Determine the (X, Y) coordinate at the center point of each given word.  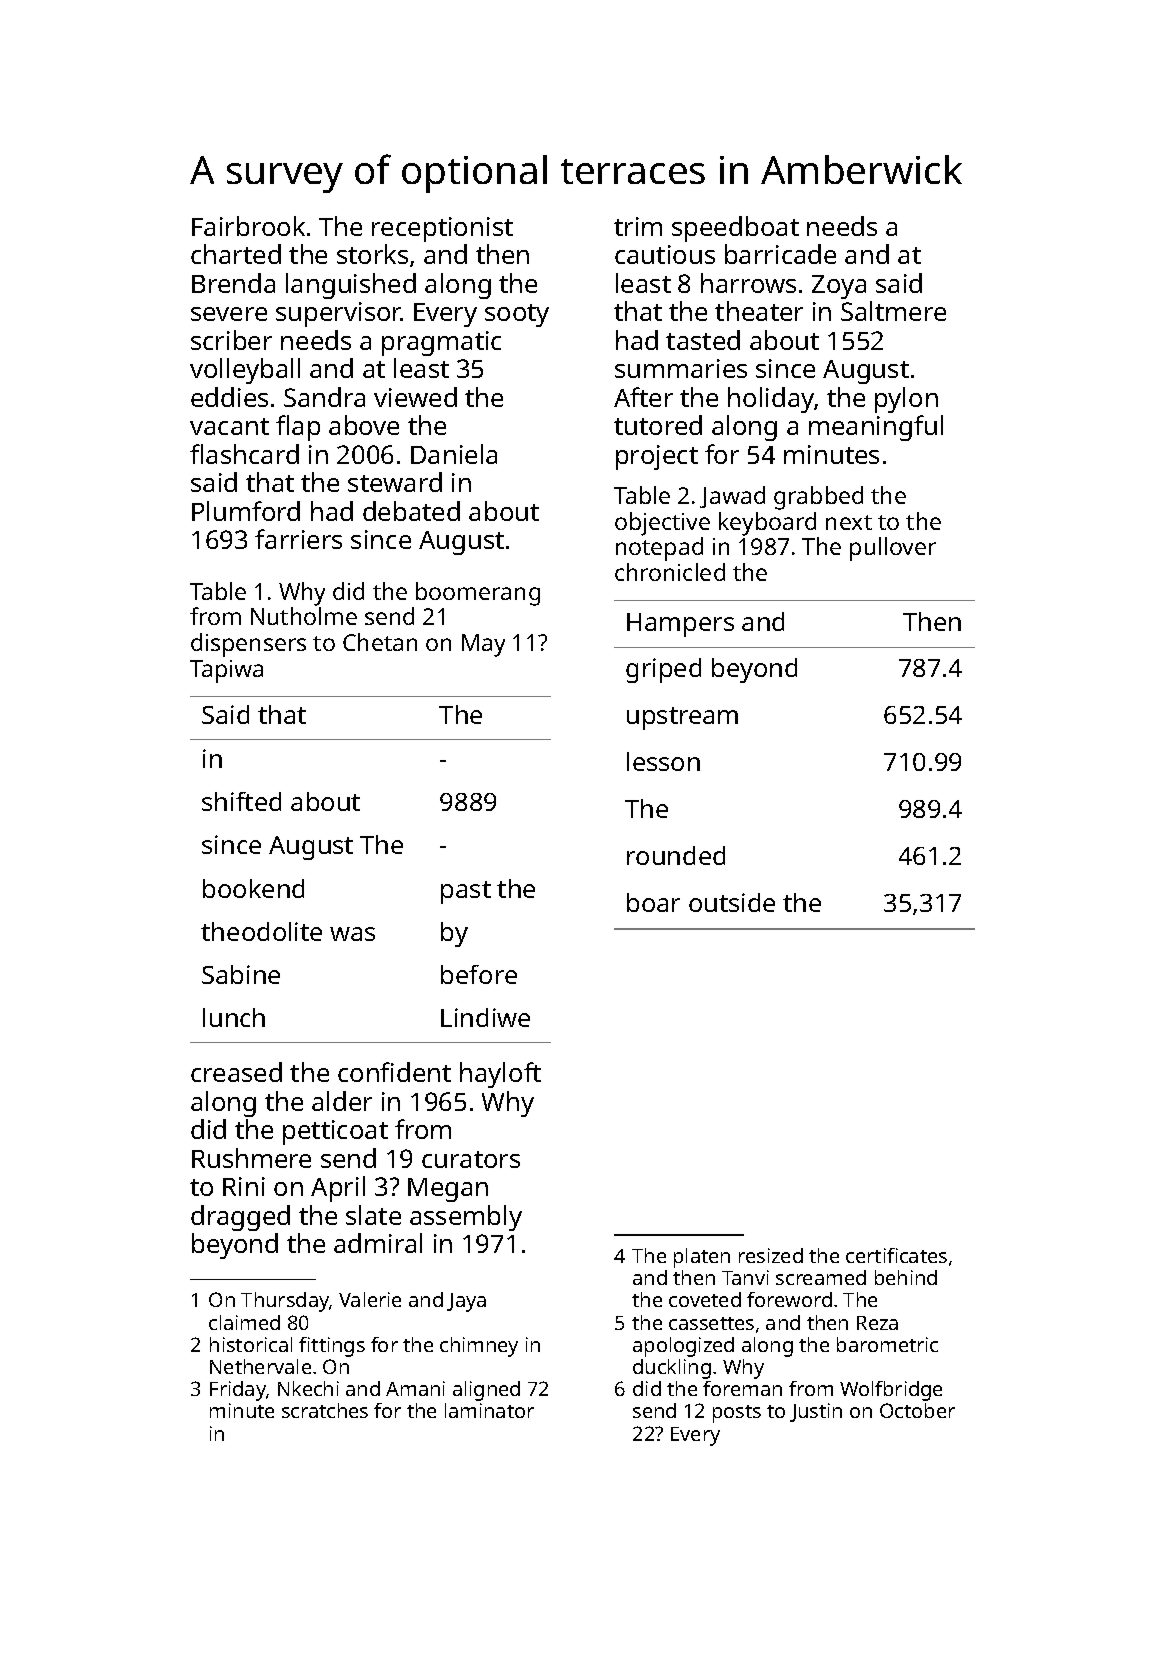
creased (236, 1072)
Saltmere (893, 311)
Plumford (246, 511)
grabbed (818, 498)
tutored (658, 425)
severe (229, 314)
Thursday (285, 1302)
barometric (887, 1344)
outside (732, 902)
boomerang (478, 594)
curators (471, 1159)
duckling (672, 1369)
